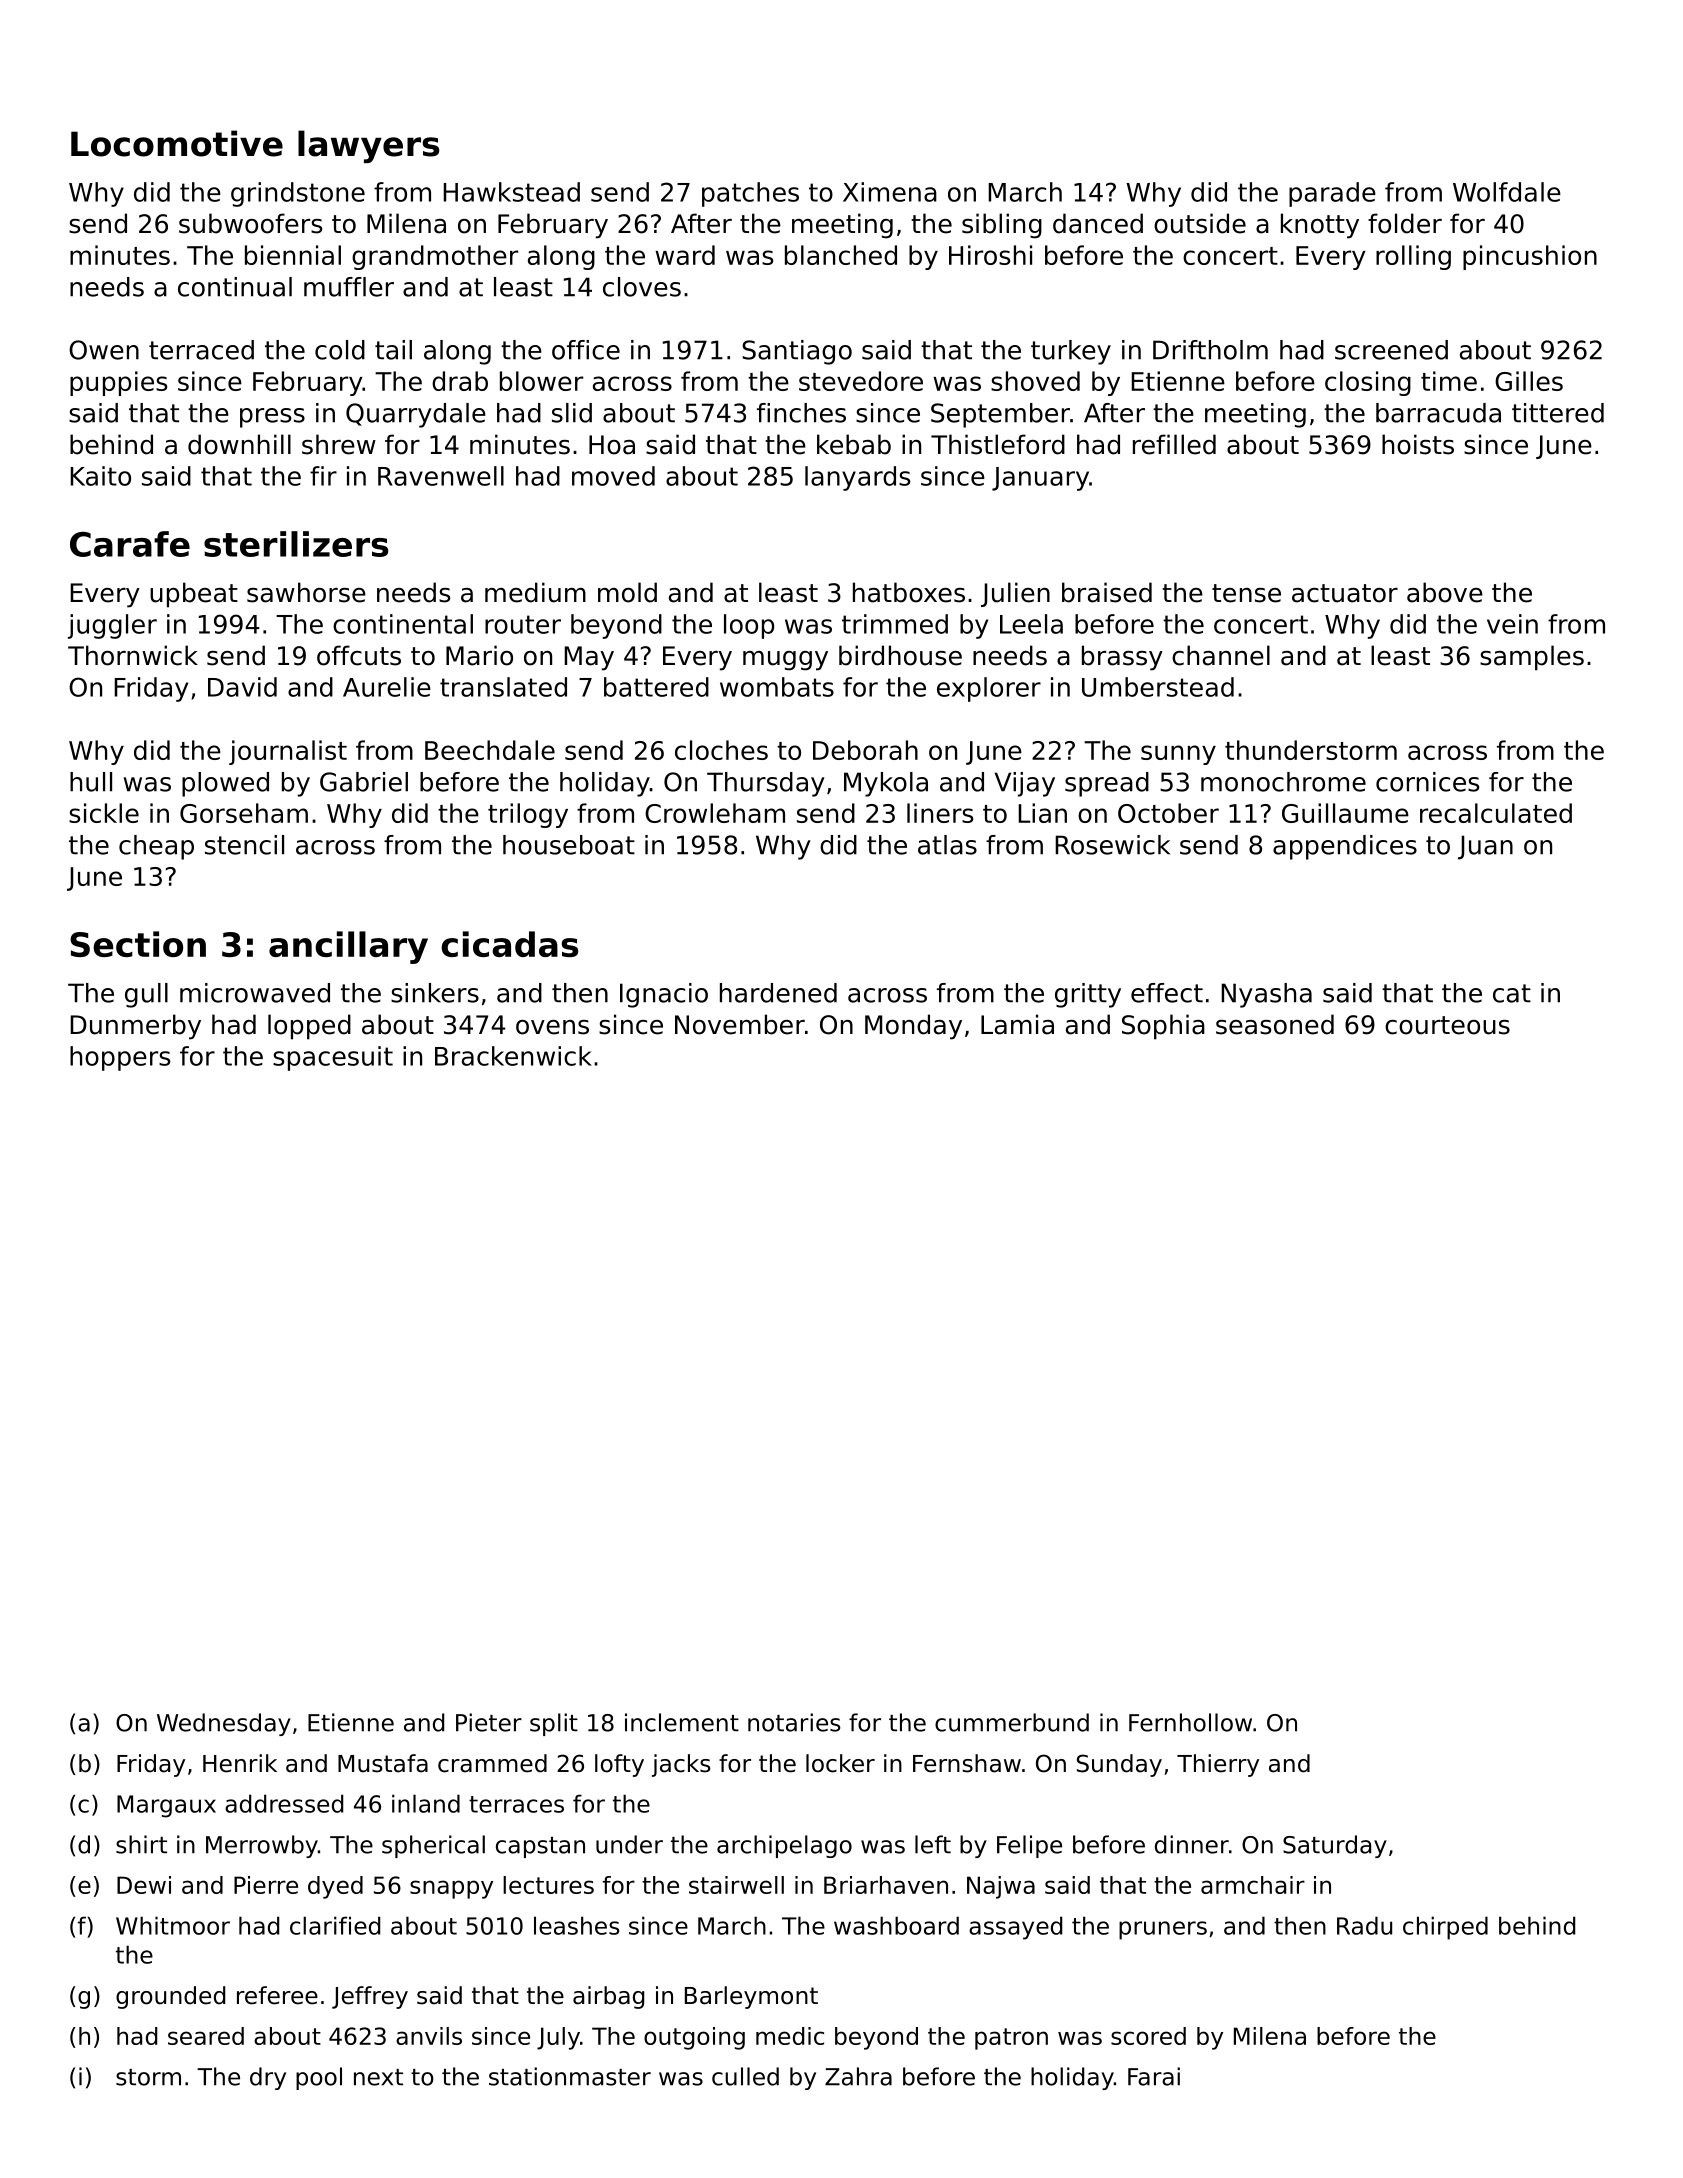 The image size is (1683, 2178). What do you see at coordinates (1332, 194) in the page?
I see `parade` at bounding box center [1332, 194].
